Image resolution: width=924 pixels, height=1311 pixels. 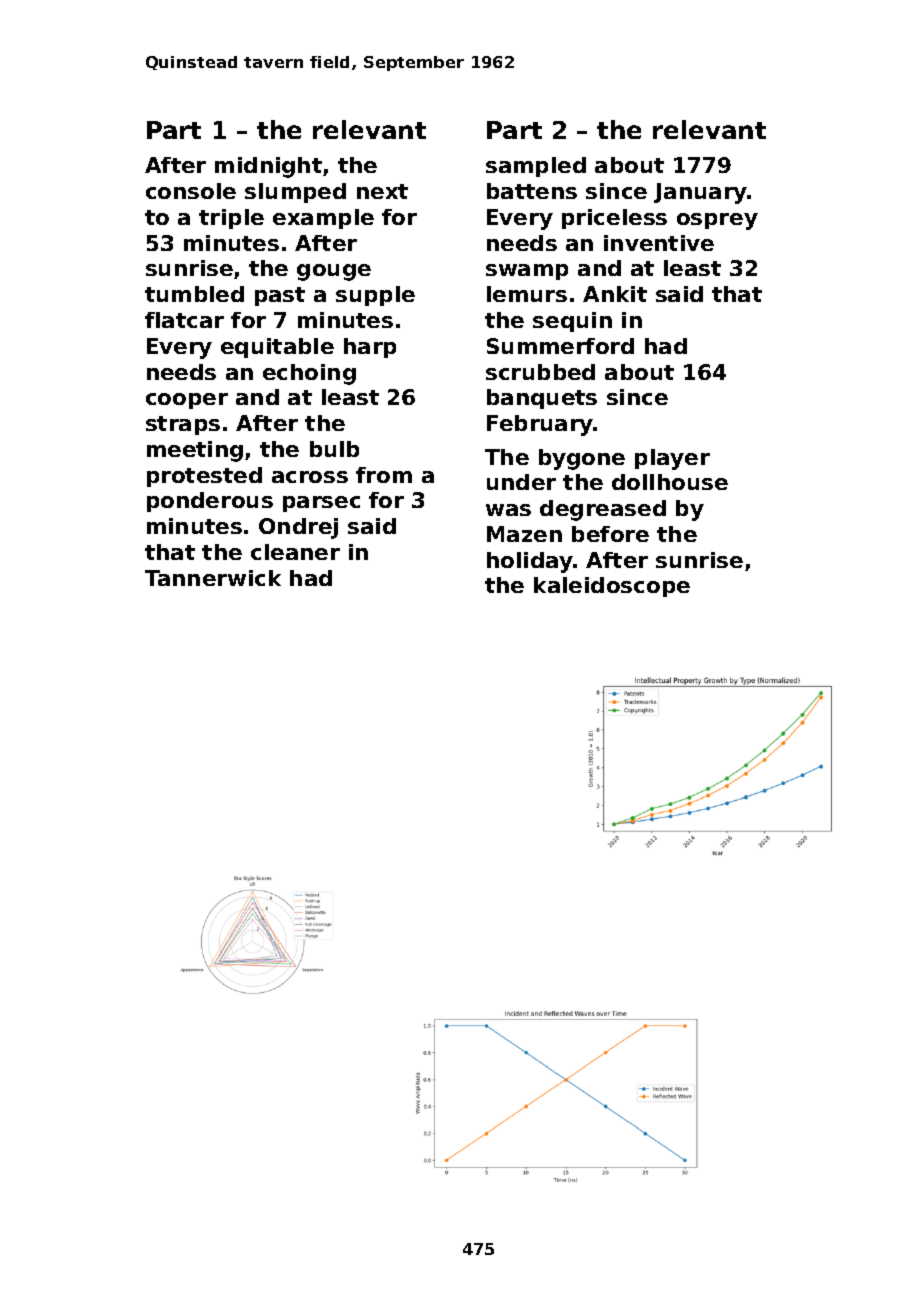 What do you see at coordinates (268, 167) in the image?
I see `midnight` at bounding box center [268, 167].
